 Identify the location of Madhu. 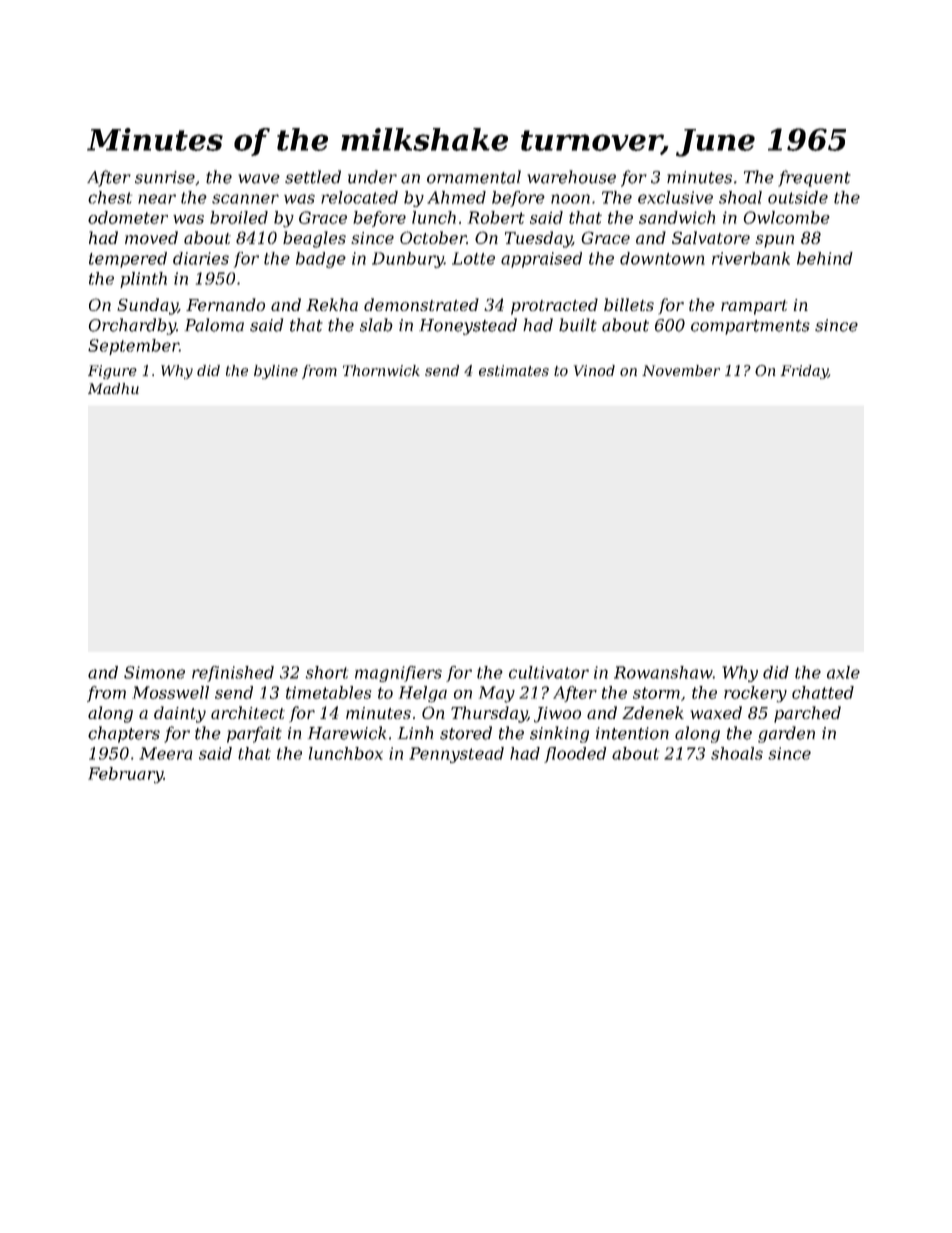
(113, 388).
